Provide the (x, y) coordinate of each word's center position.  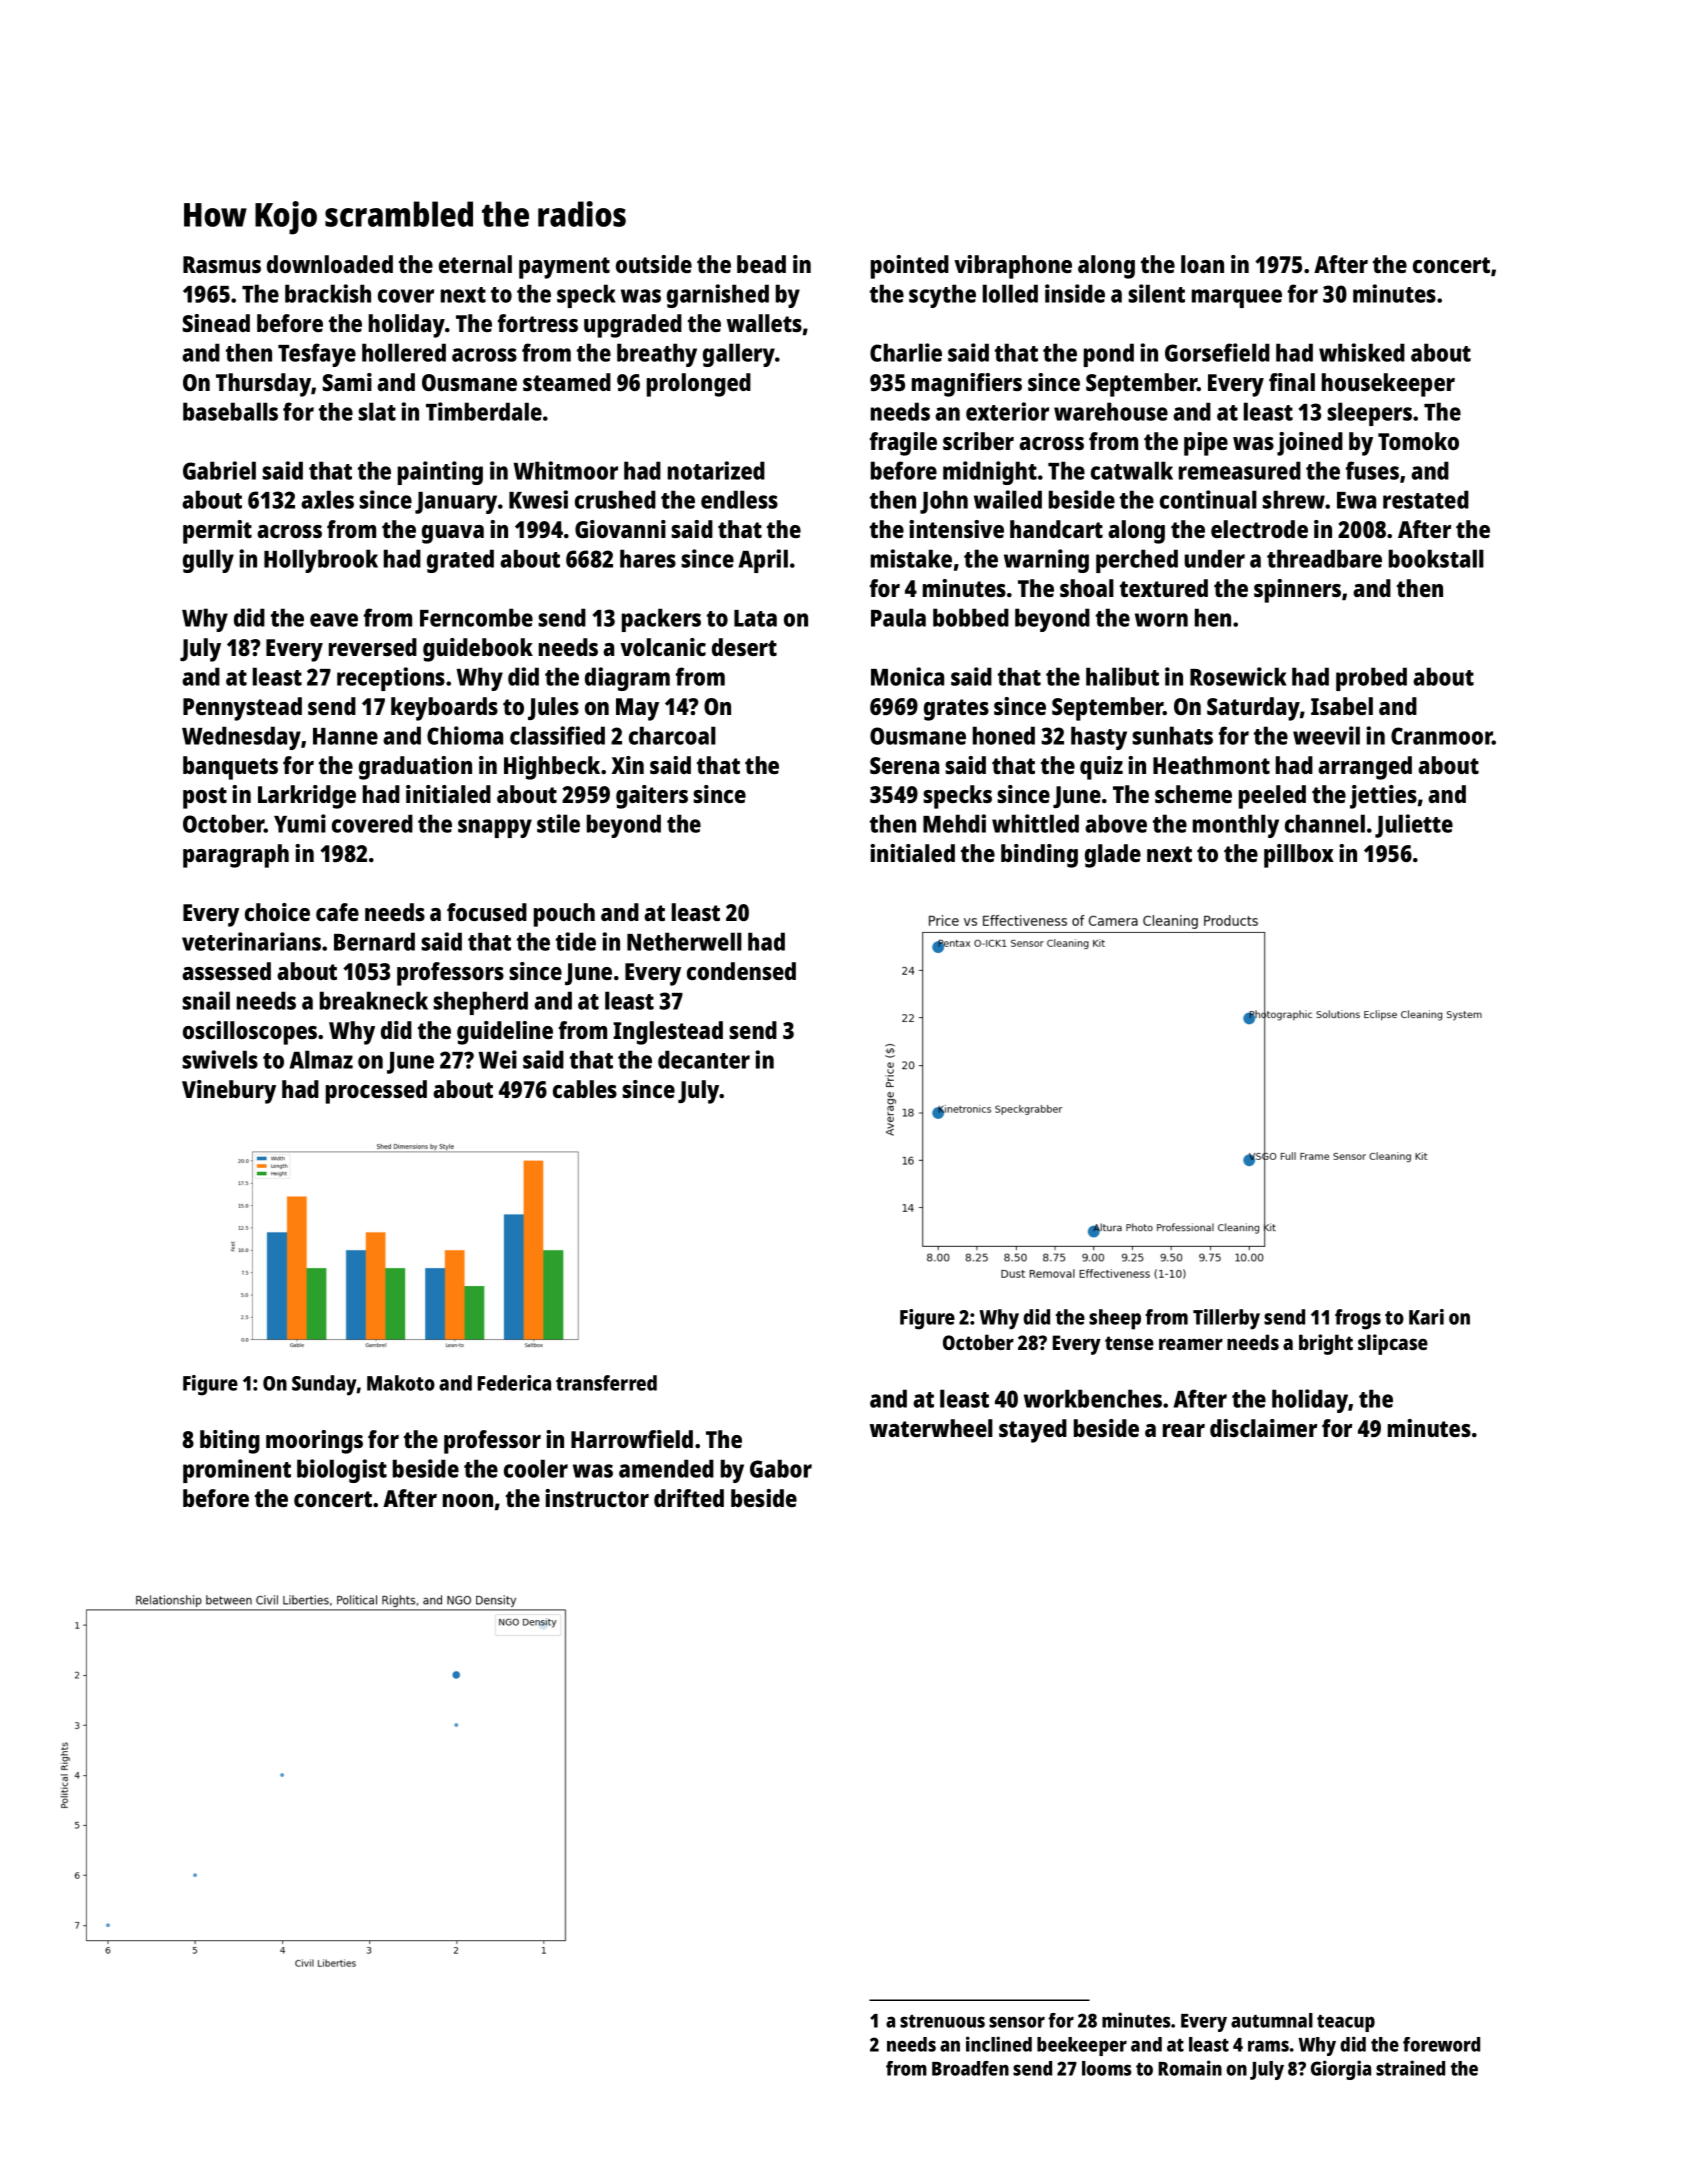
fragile (903, 444)
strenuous (942, 2021)
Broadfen (970, 2068)
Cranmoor (1442, 736)
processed (376, 1092)
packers (661, 620)
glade (1113, 856)
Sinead (216, 323)
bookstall (1436, 558)
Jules (553, 708)
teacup (1346, 2023)
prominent (237, 1471)
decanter (704, 1059)
